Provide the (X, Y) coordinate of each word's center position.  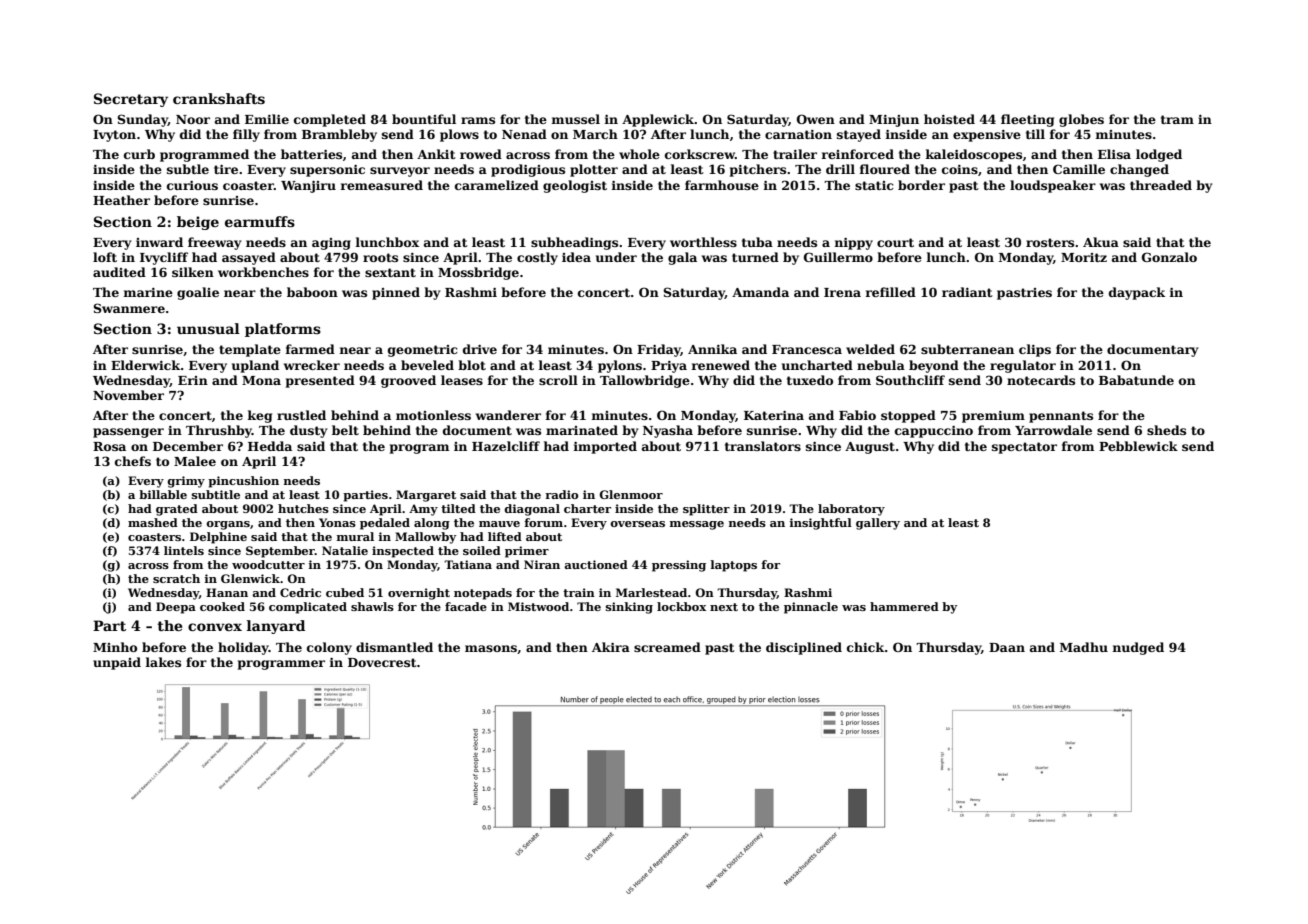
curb (139, 154)
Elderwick (146, 365)
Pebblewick (1138, 446)
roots (380, 257)
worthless (703, 242)
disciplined (804, 648)
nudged (1138, 648)
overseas (638, 524)
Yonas (337, 522)
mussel (576, 119)
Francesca (807, 349)
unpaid (117, 663)
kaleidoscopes (974, 155)
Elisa (1114, 154)
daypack (1137, 293)
